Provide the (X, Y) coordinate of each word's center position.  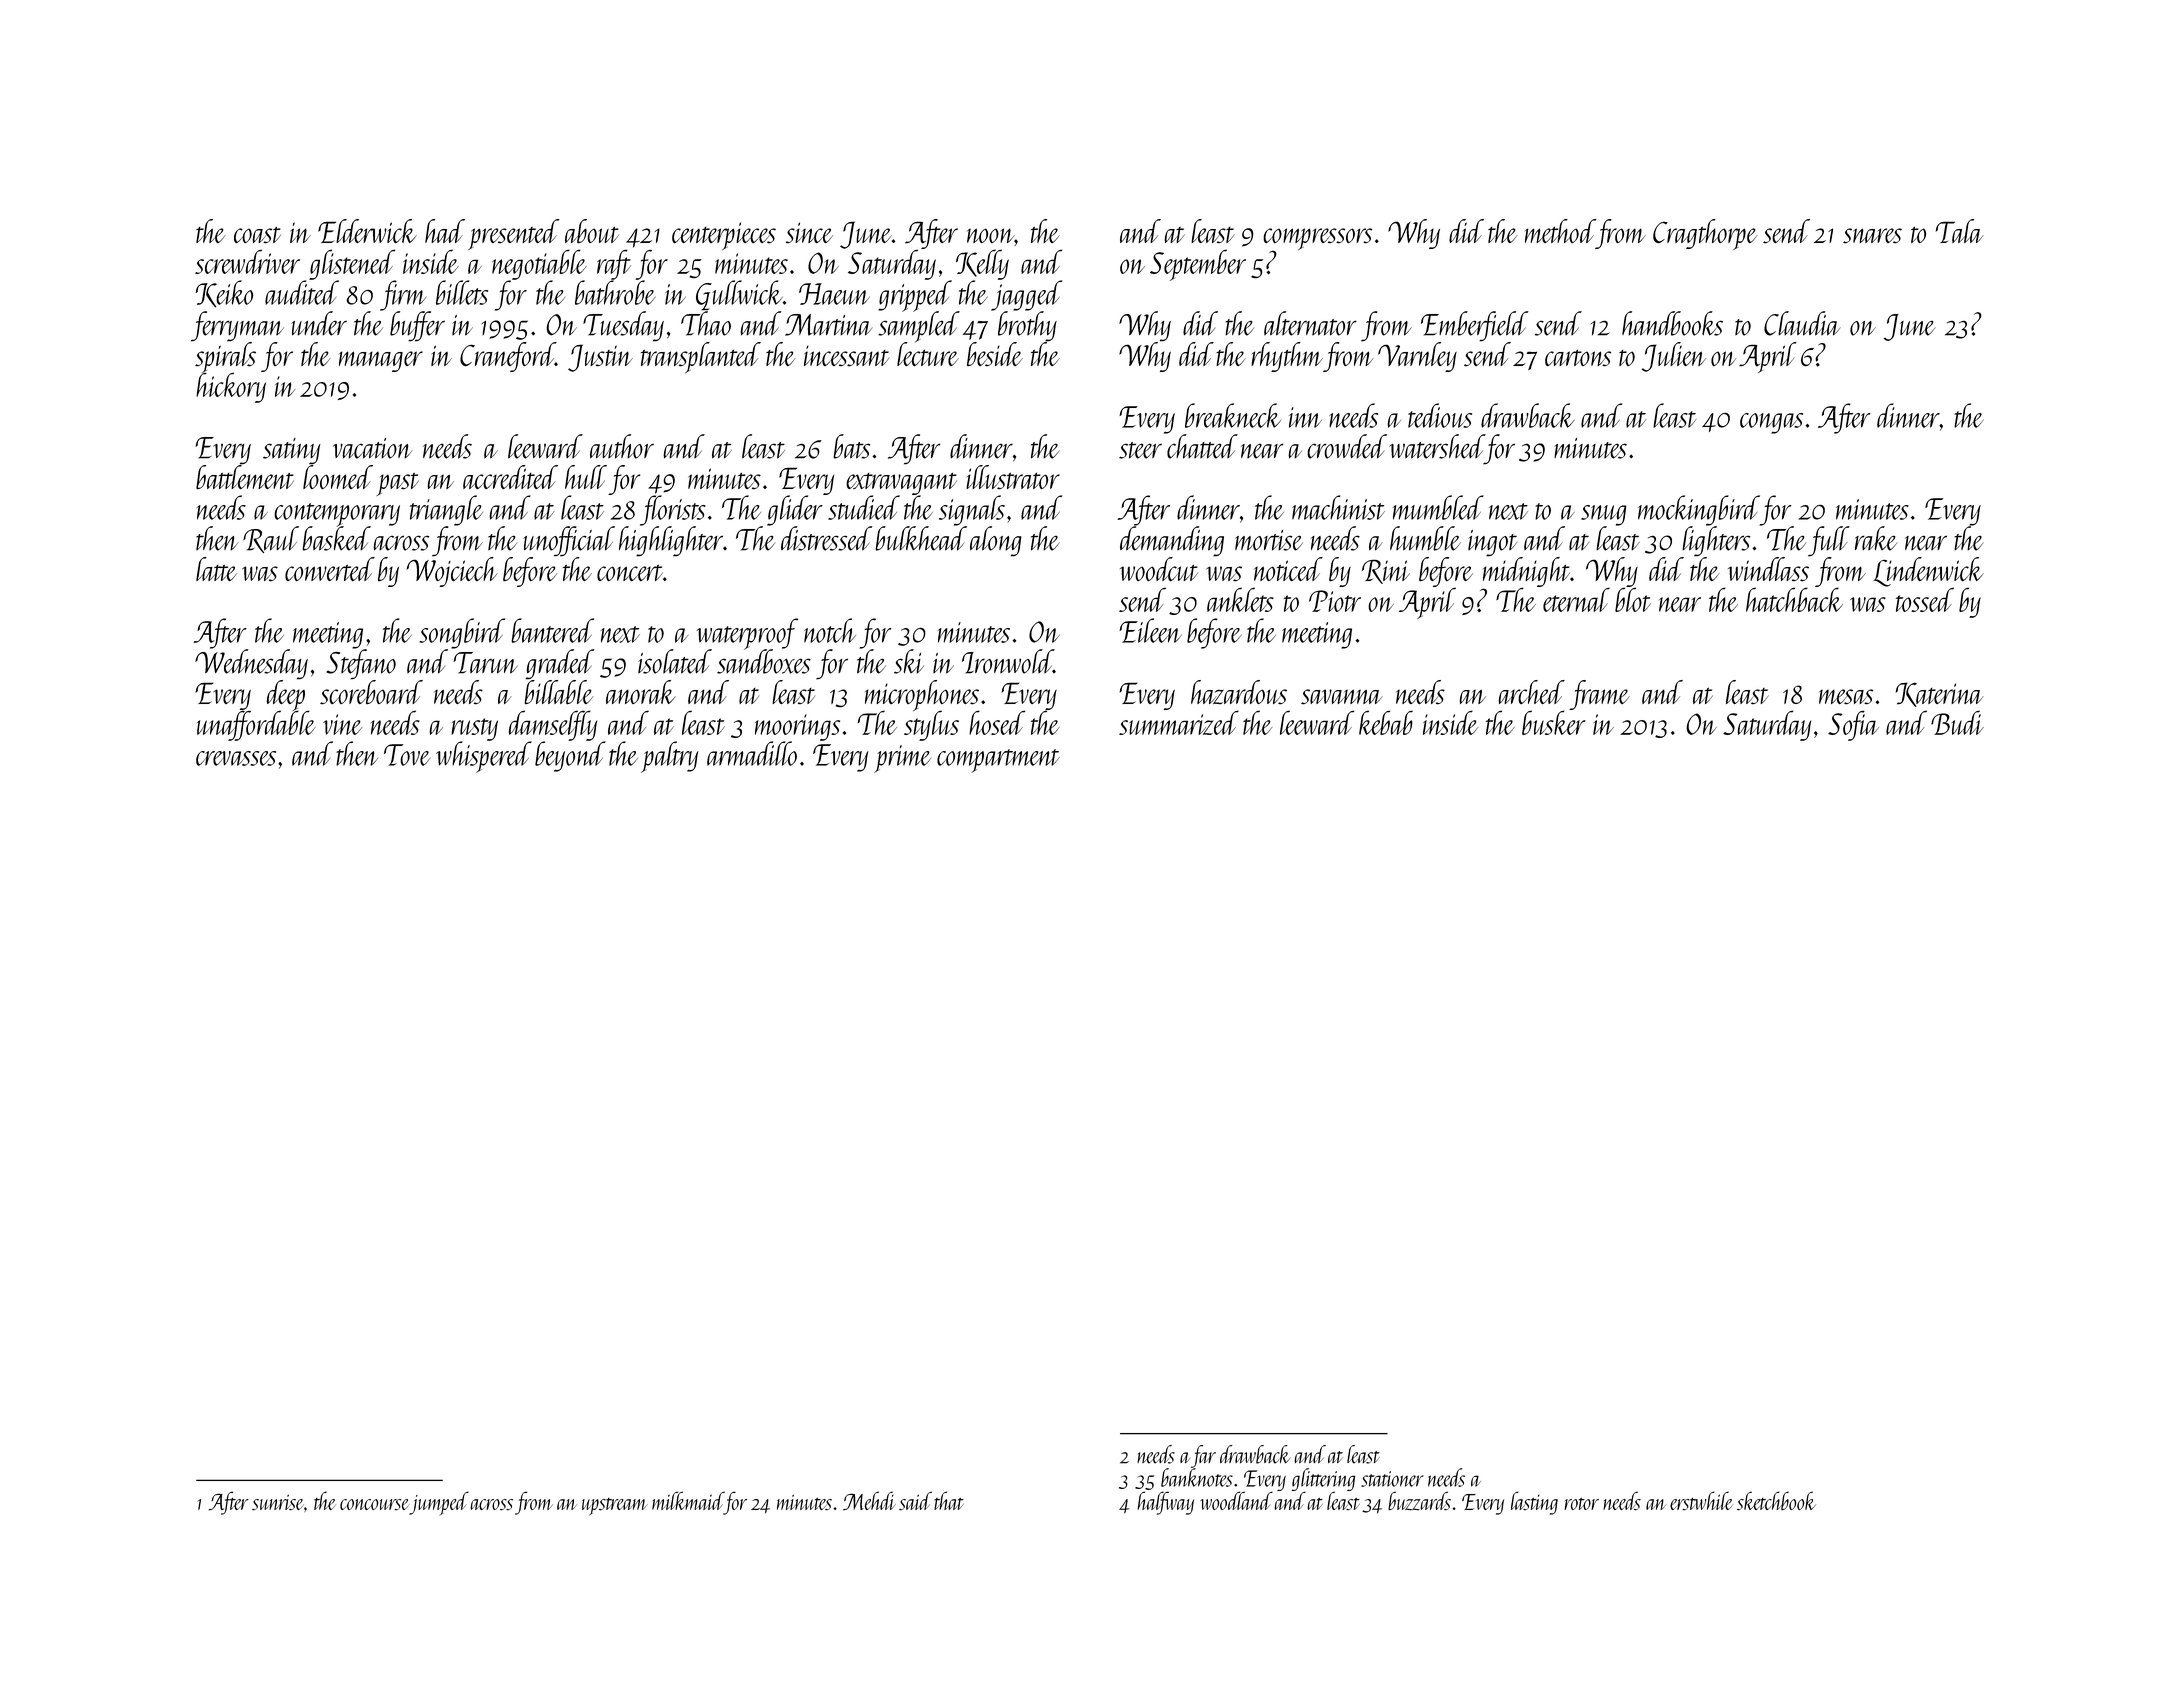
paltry (670, 757)
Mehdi (869, 1501)
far (1203, 1456)
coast (257, 235)
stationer (1392, 1479)
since (809, 232)
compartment (998, 761)
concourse (374, 1505)
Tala (1960, 231)
